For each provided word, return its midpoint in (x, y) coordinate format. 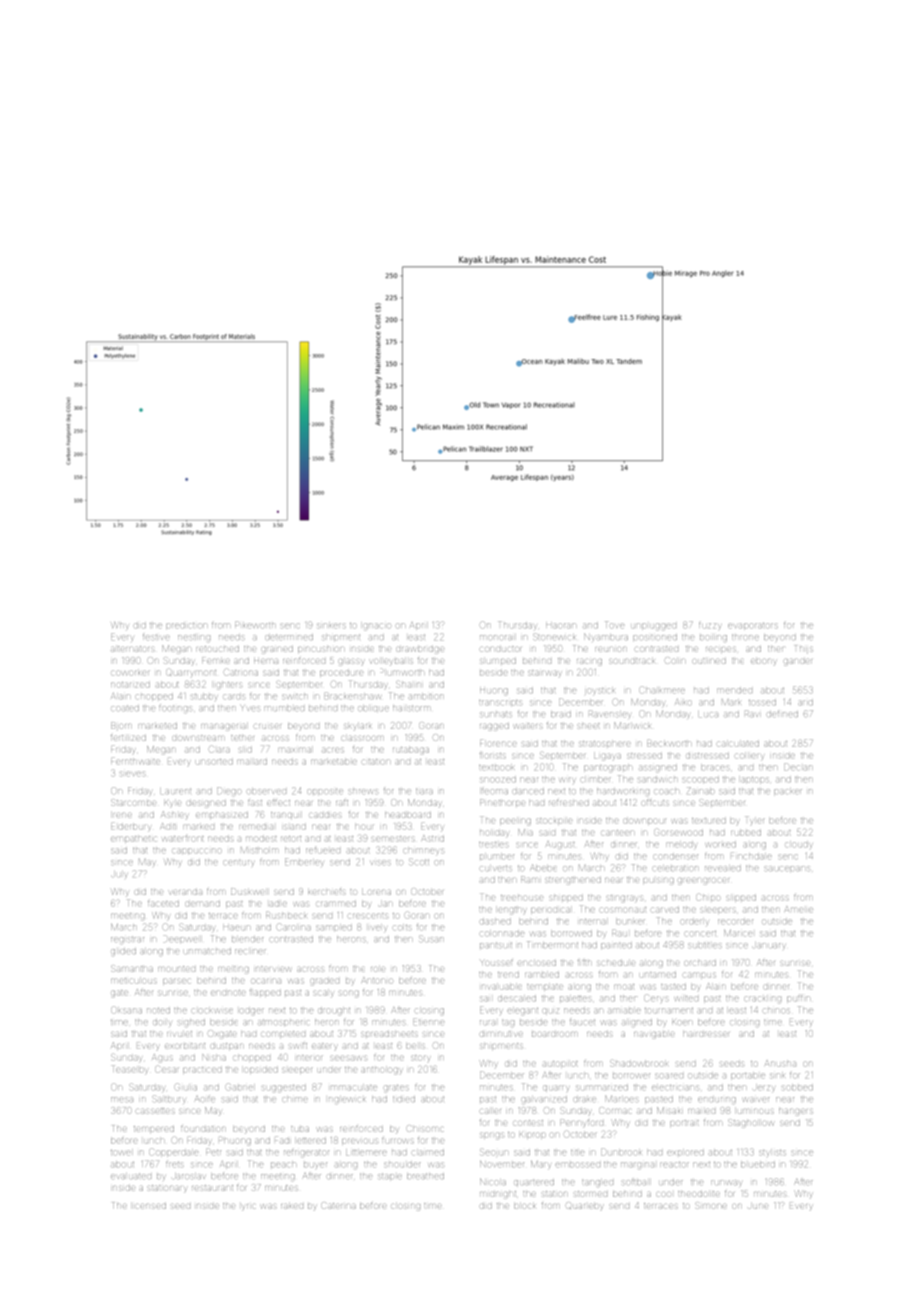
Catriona (241, 672)
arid (805, 702)
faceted (163, 904)
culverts (496, 868)
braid (561, 714)
